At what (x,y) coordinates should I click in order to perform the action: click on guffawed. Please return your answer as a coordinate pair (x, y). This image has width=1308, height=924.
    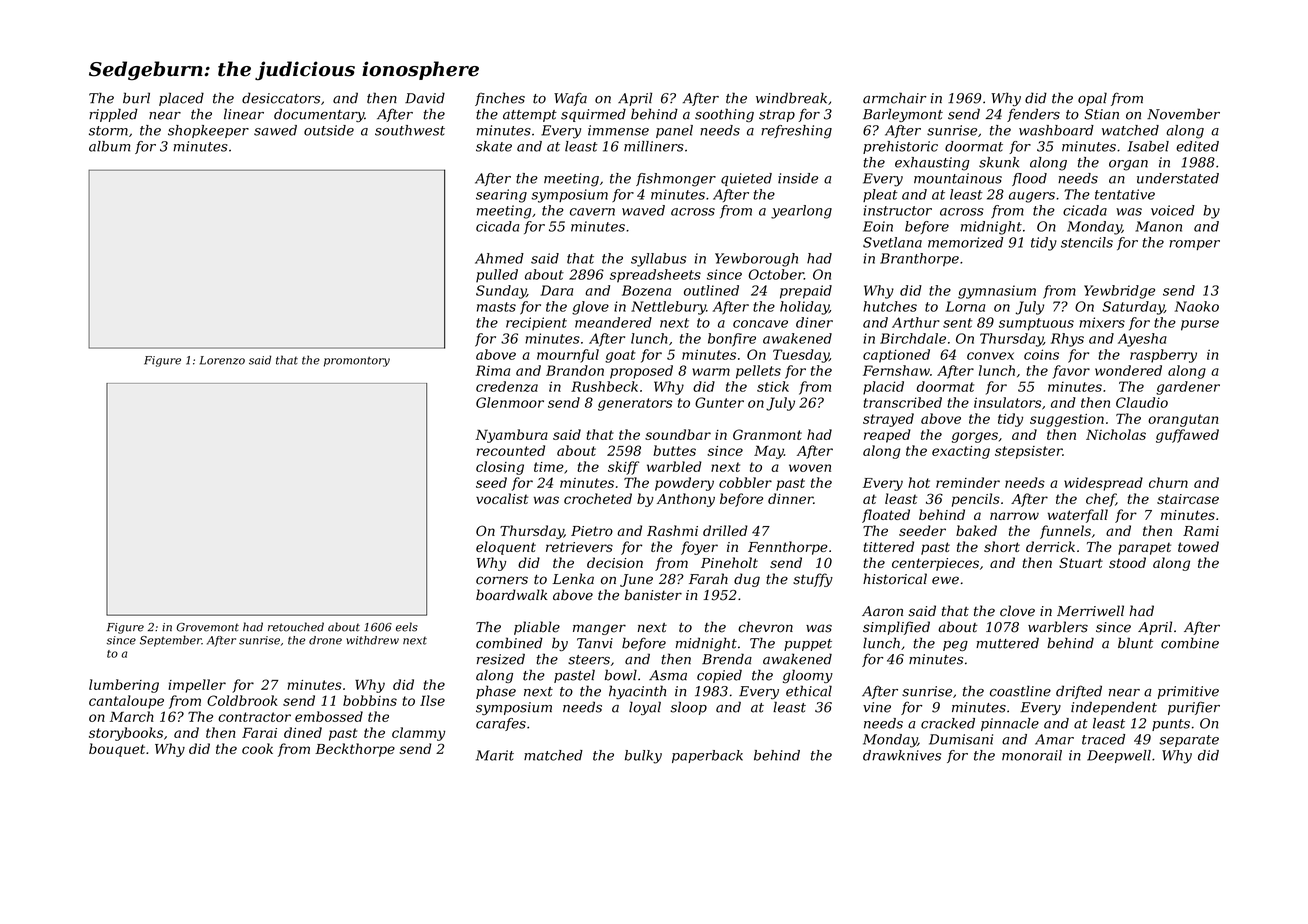
    Looking at the image, I should click on (1187, 436).
